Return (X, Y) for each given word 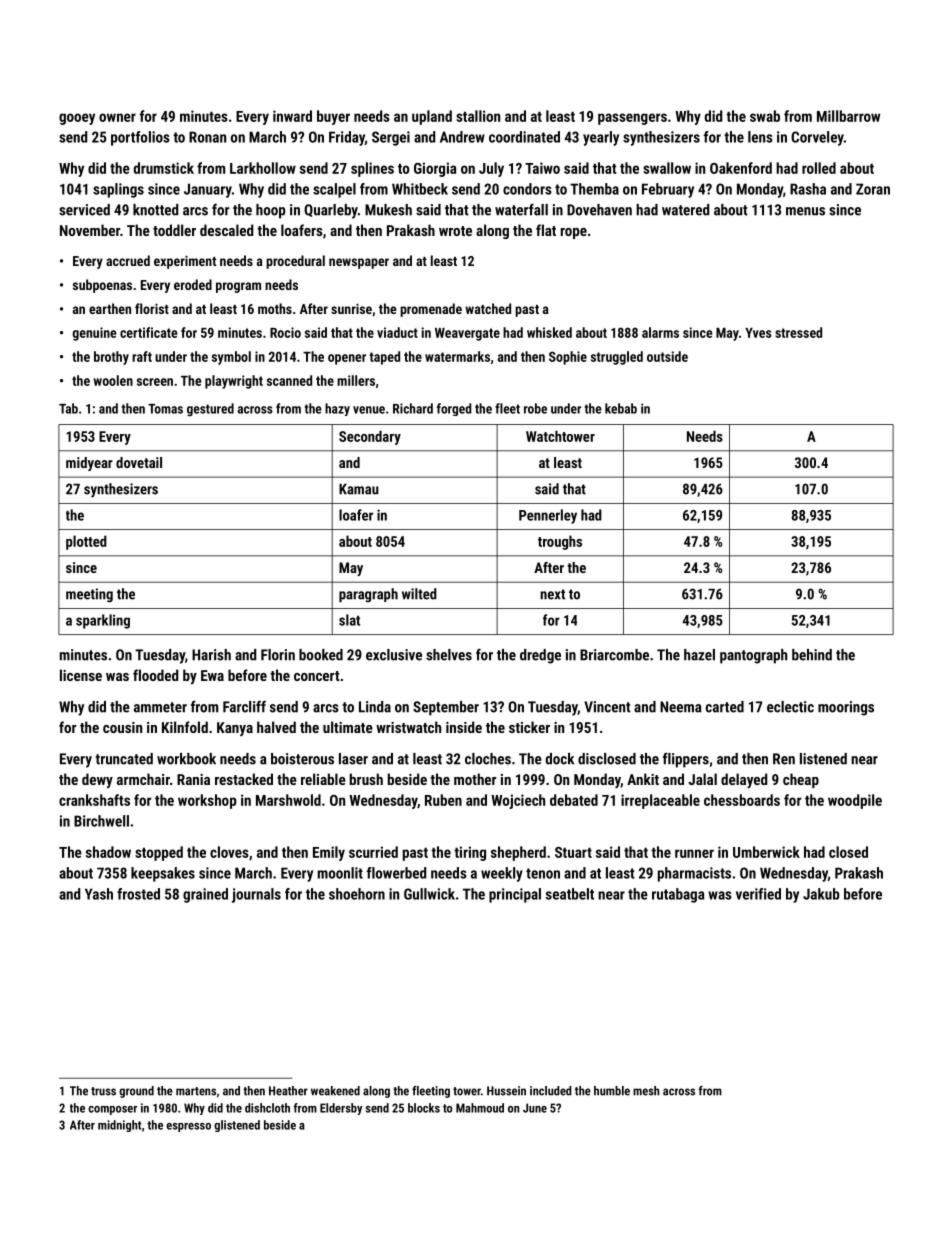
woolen (113, 380)
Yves (758, 333)
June (535, 1108)
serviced (84, 210)
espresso (188, 1127)
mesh (646, 1091)
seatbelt (570, 894)
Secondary (370, 437)
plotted (86, 542)
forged (454, 409)
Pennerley (548, 516)
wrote (455, 231)
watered (685, 210)
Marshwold (288, 800)
